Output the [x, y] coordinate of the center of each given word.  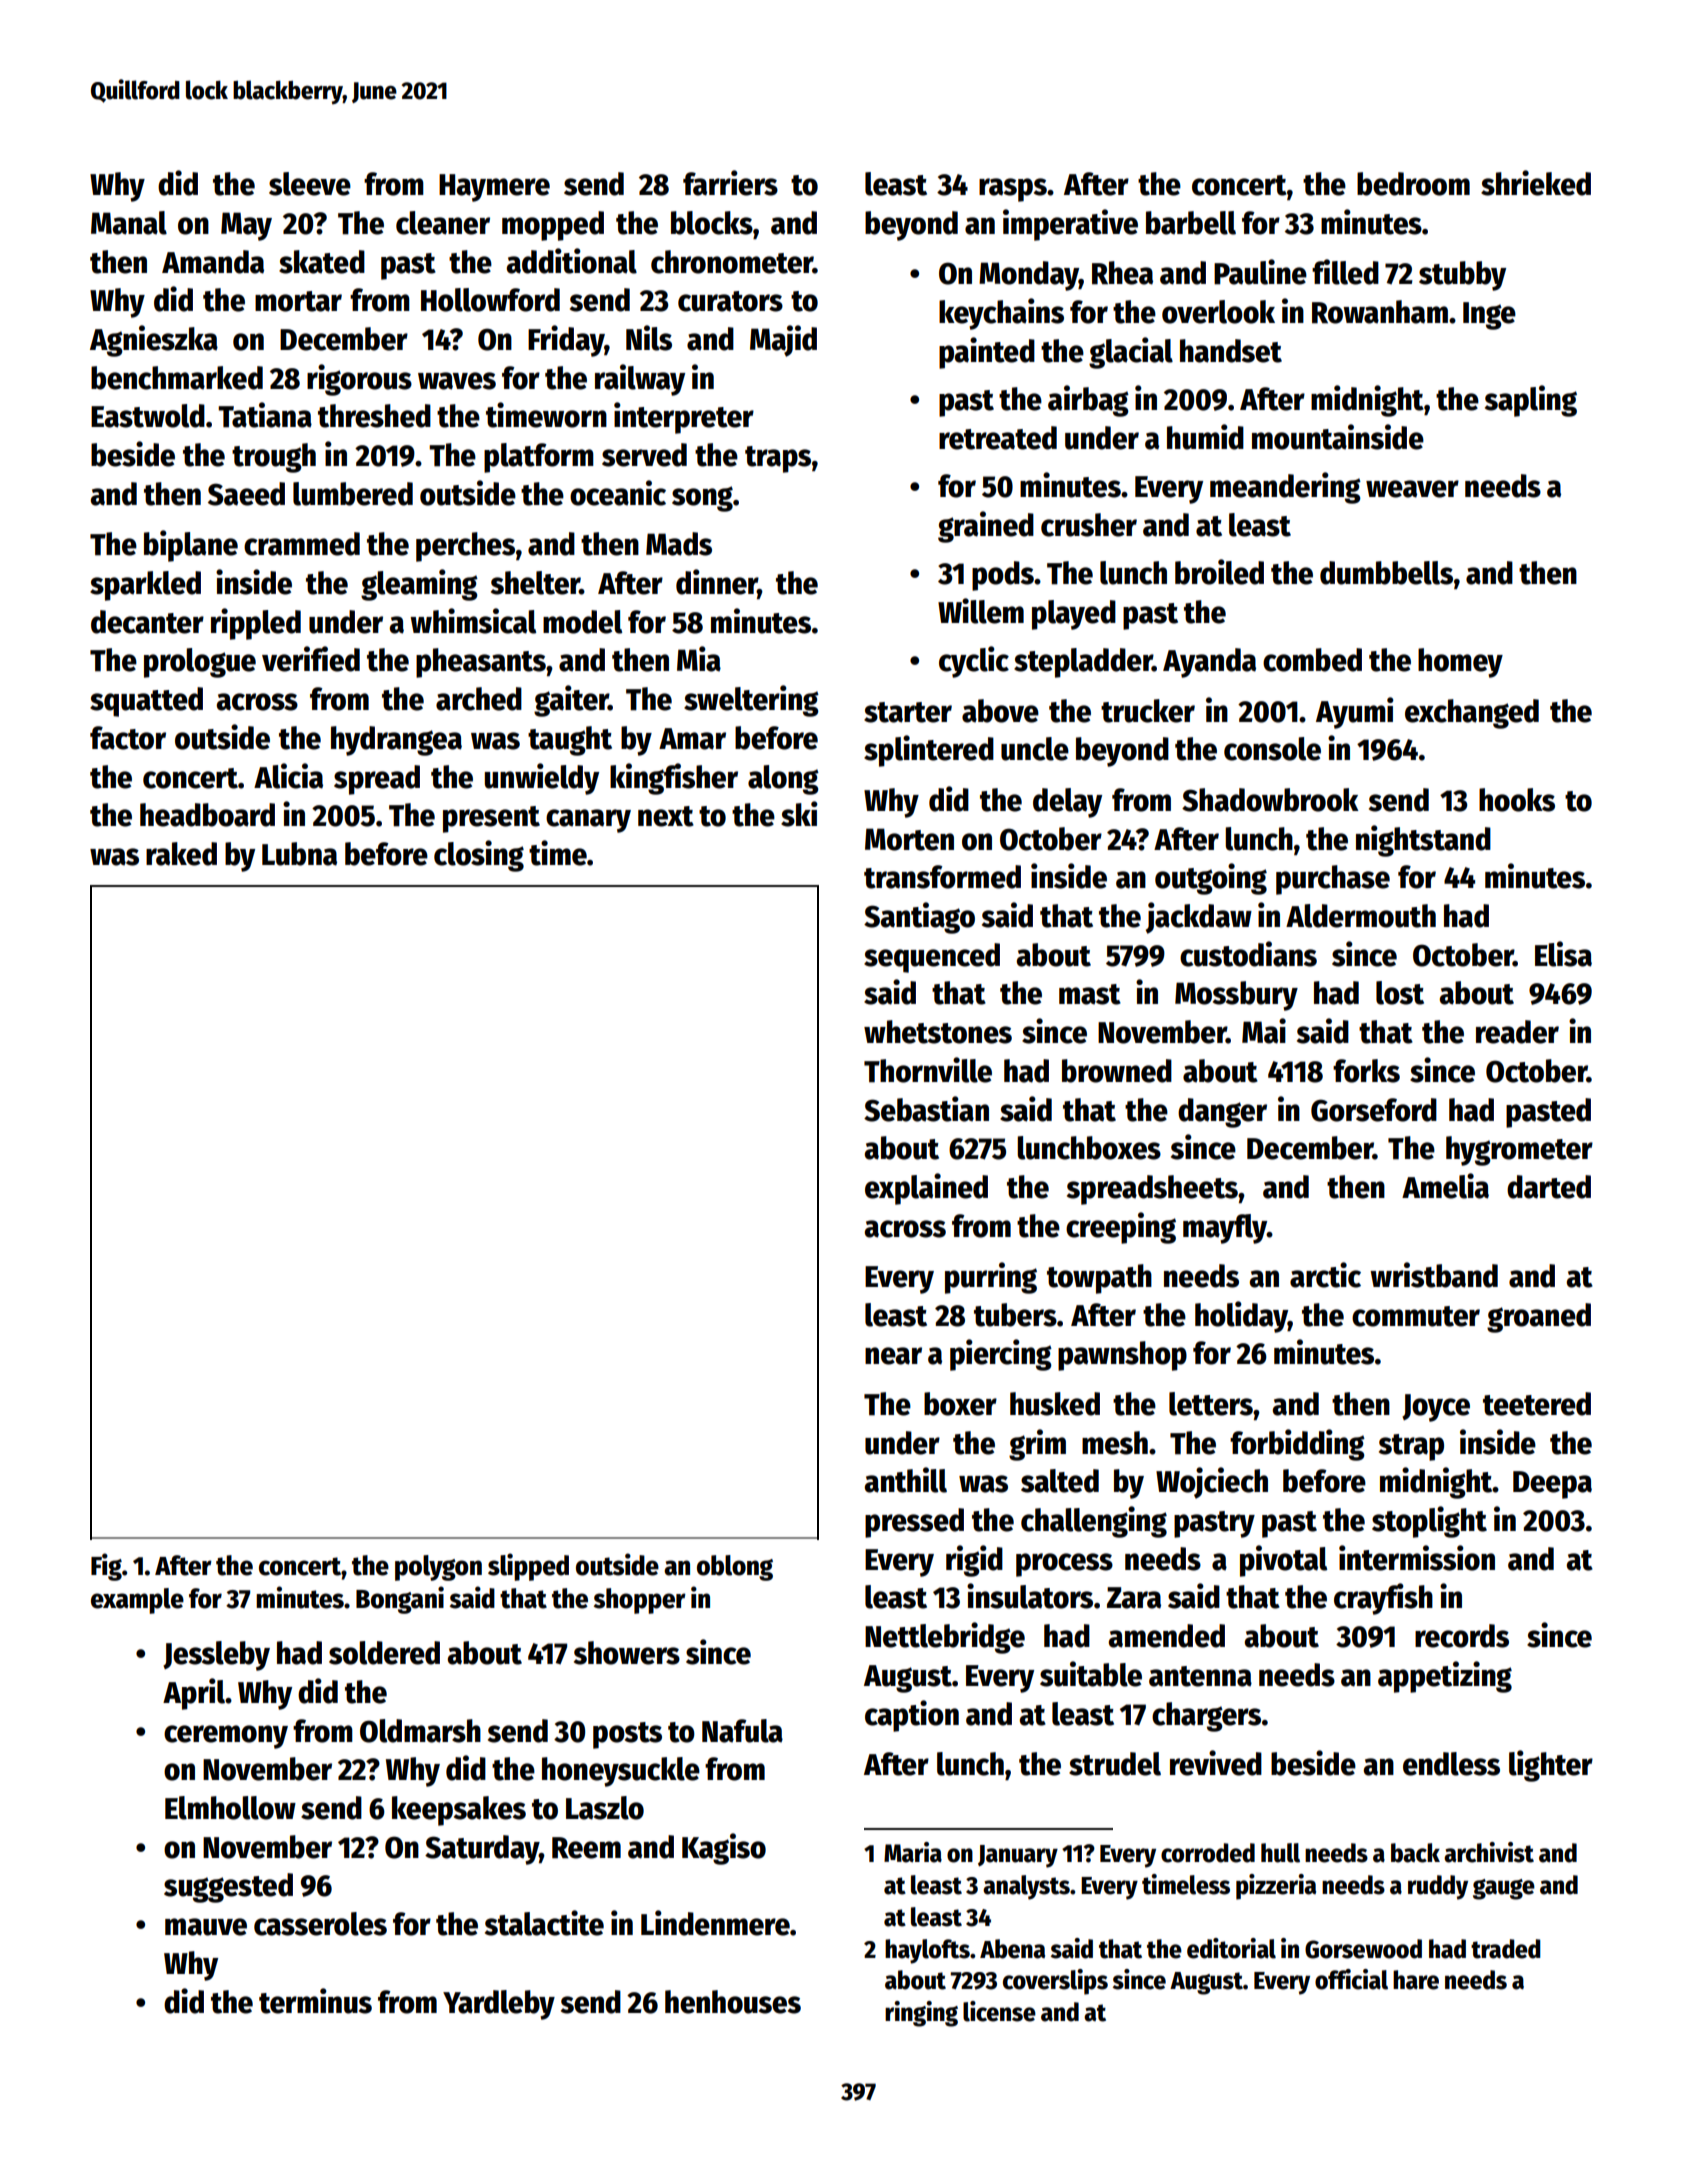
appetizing [1445, 1677]
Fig [106, 1567]
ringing [921, 2014]
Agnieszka [154, 341]
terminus [315, 2001]
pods [1003, 576]
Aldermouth [1361, 916]
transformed [942, 877]
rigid [974, 1561]
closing [479, 856]
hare [1416, 1980]
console [1272, 749]
